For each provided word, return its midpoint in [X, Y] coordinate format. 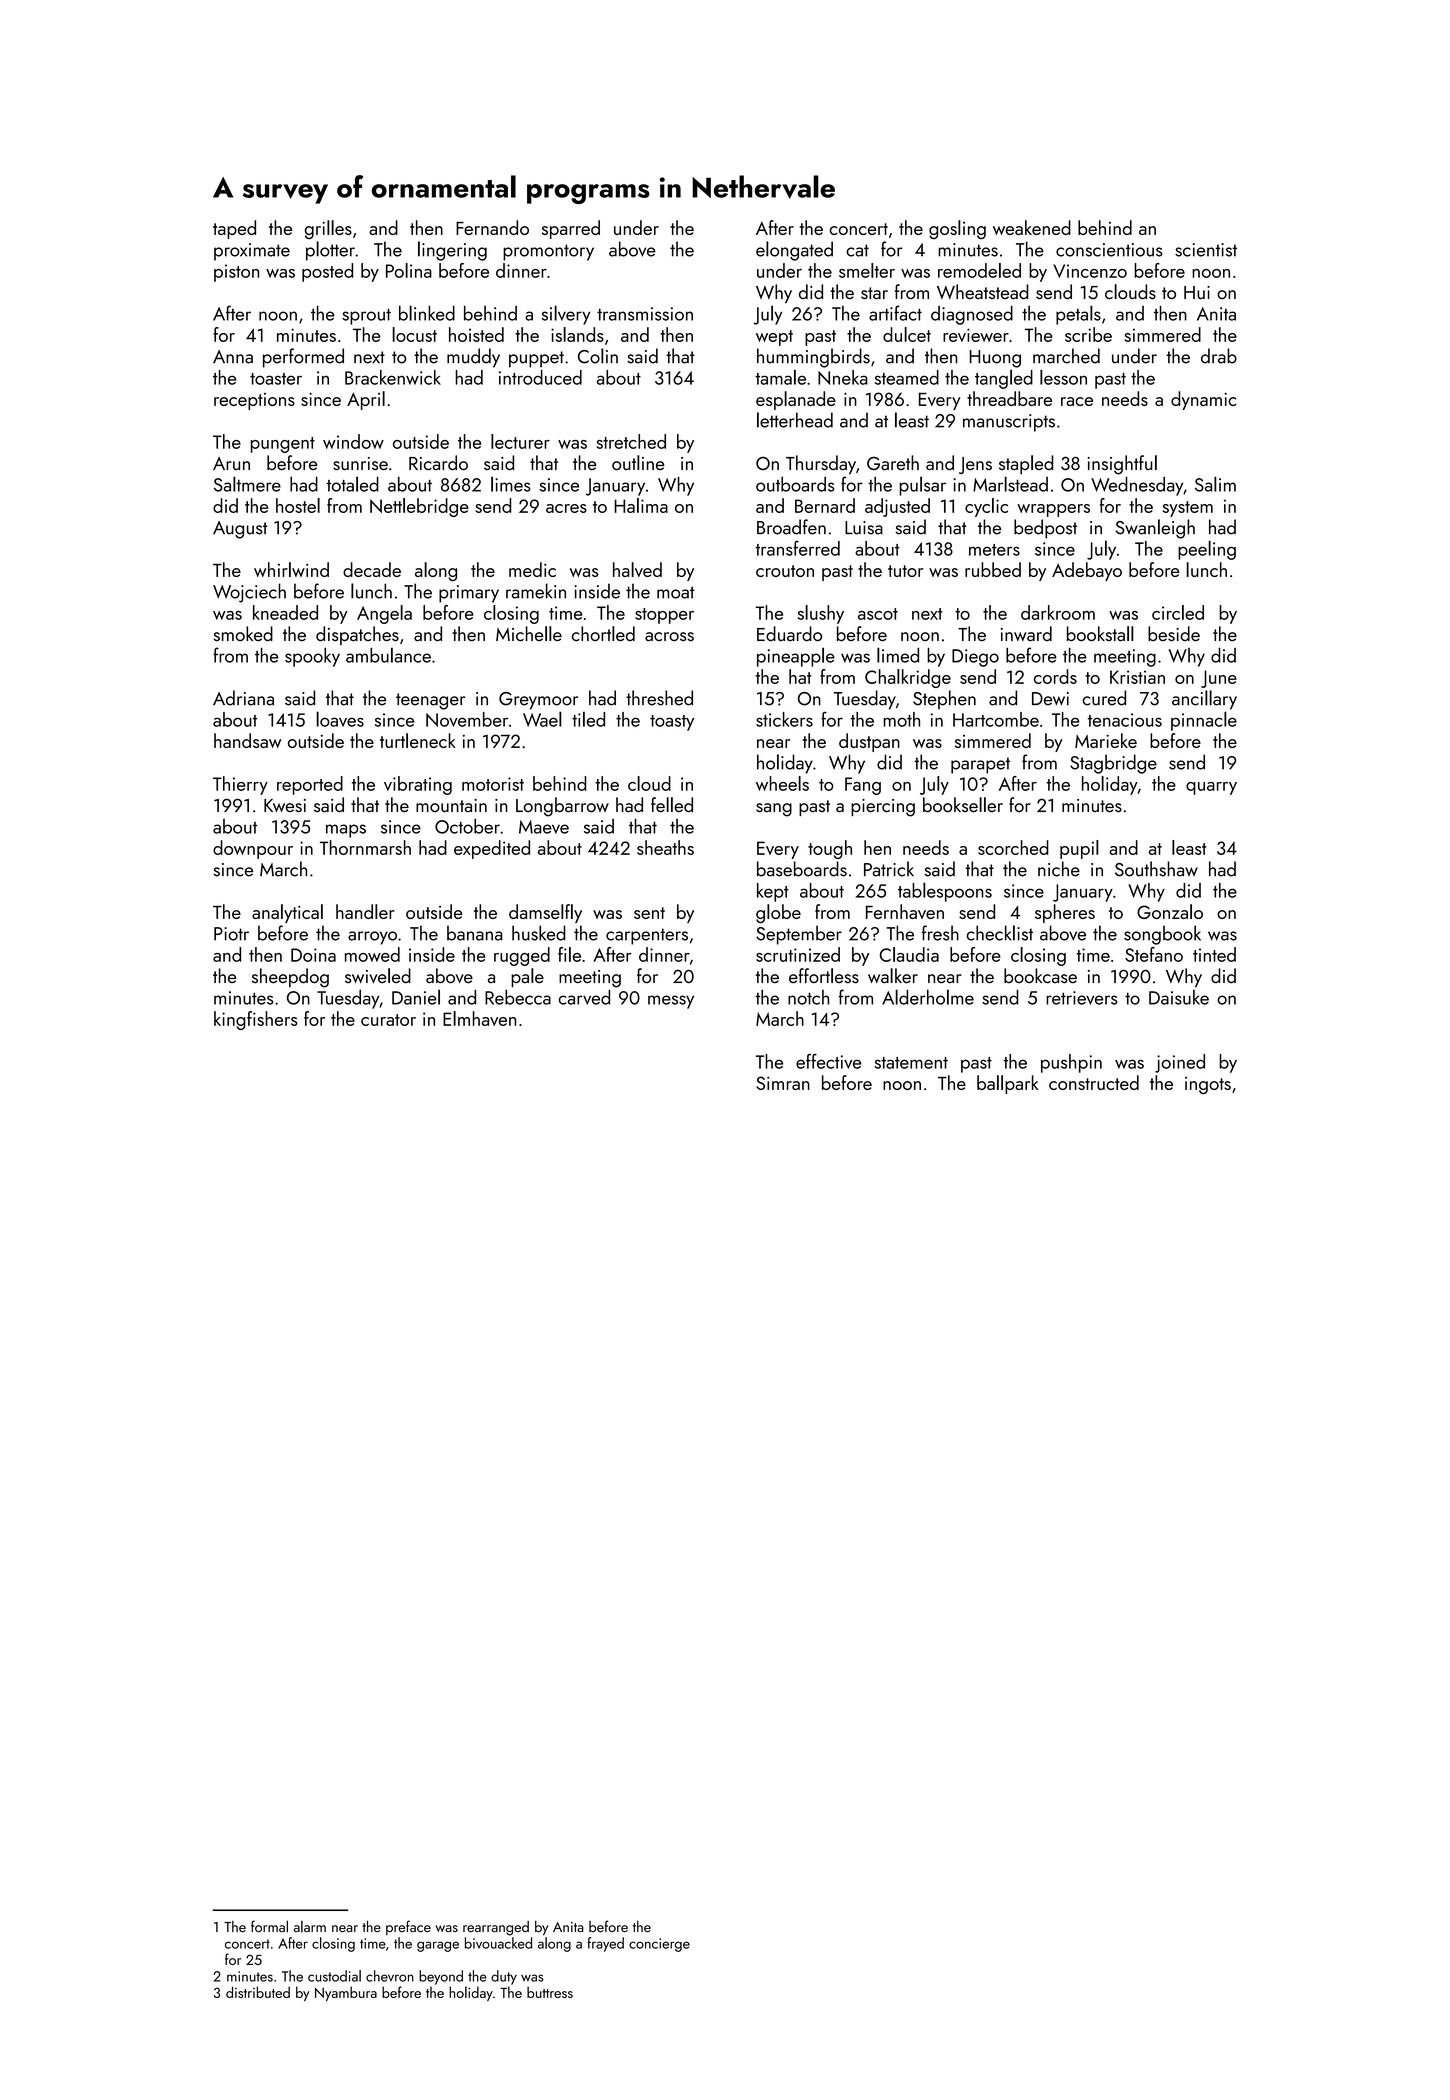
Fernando [492, 227]
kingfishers [256, 1020]
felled [672, 804]
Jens [975, 465]
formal [269, 1926]
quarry [1211, 788]
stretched [631, 441]
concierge [659, 1945]
